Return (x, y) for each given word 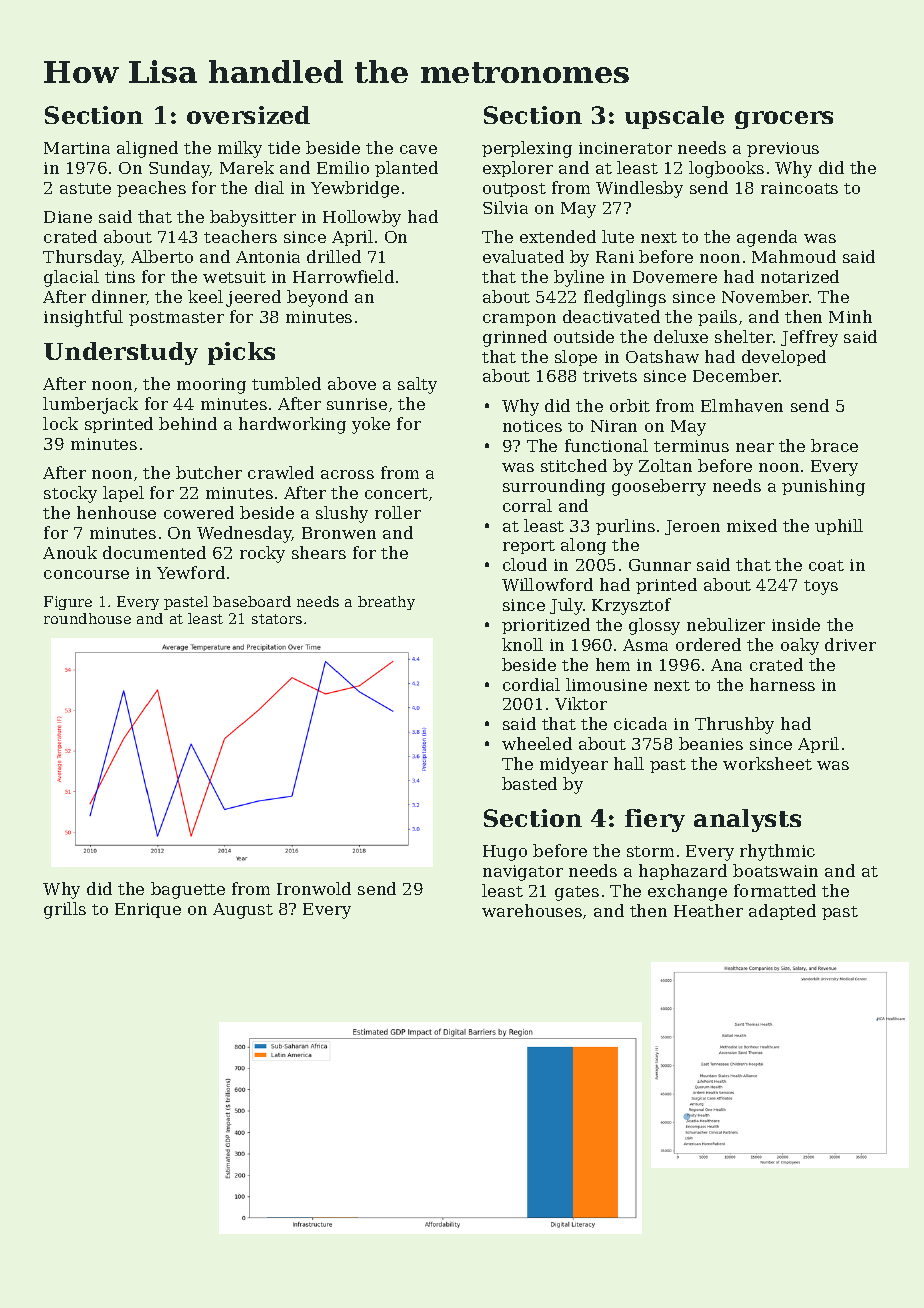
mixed (752, 525)
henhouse (116, 512)
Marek (247, 167)
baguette (188, 890)
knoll (522, 644)
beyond (317, 298)
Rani (615, 257)
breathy (386, 603)
